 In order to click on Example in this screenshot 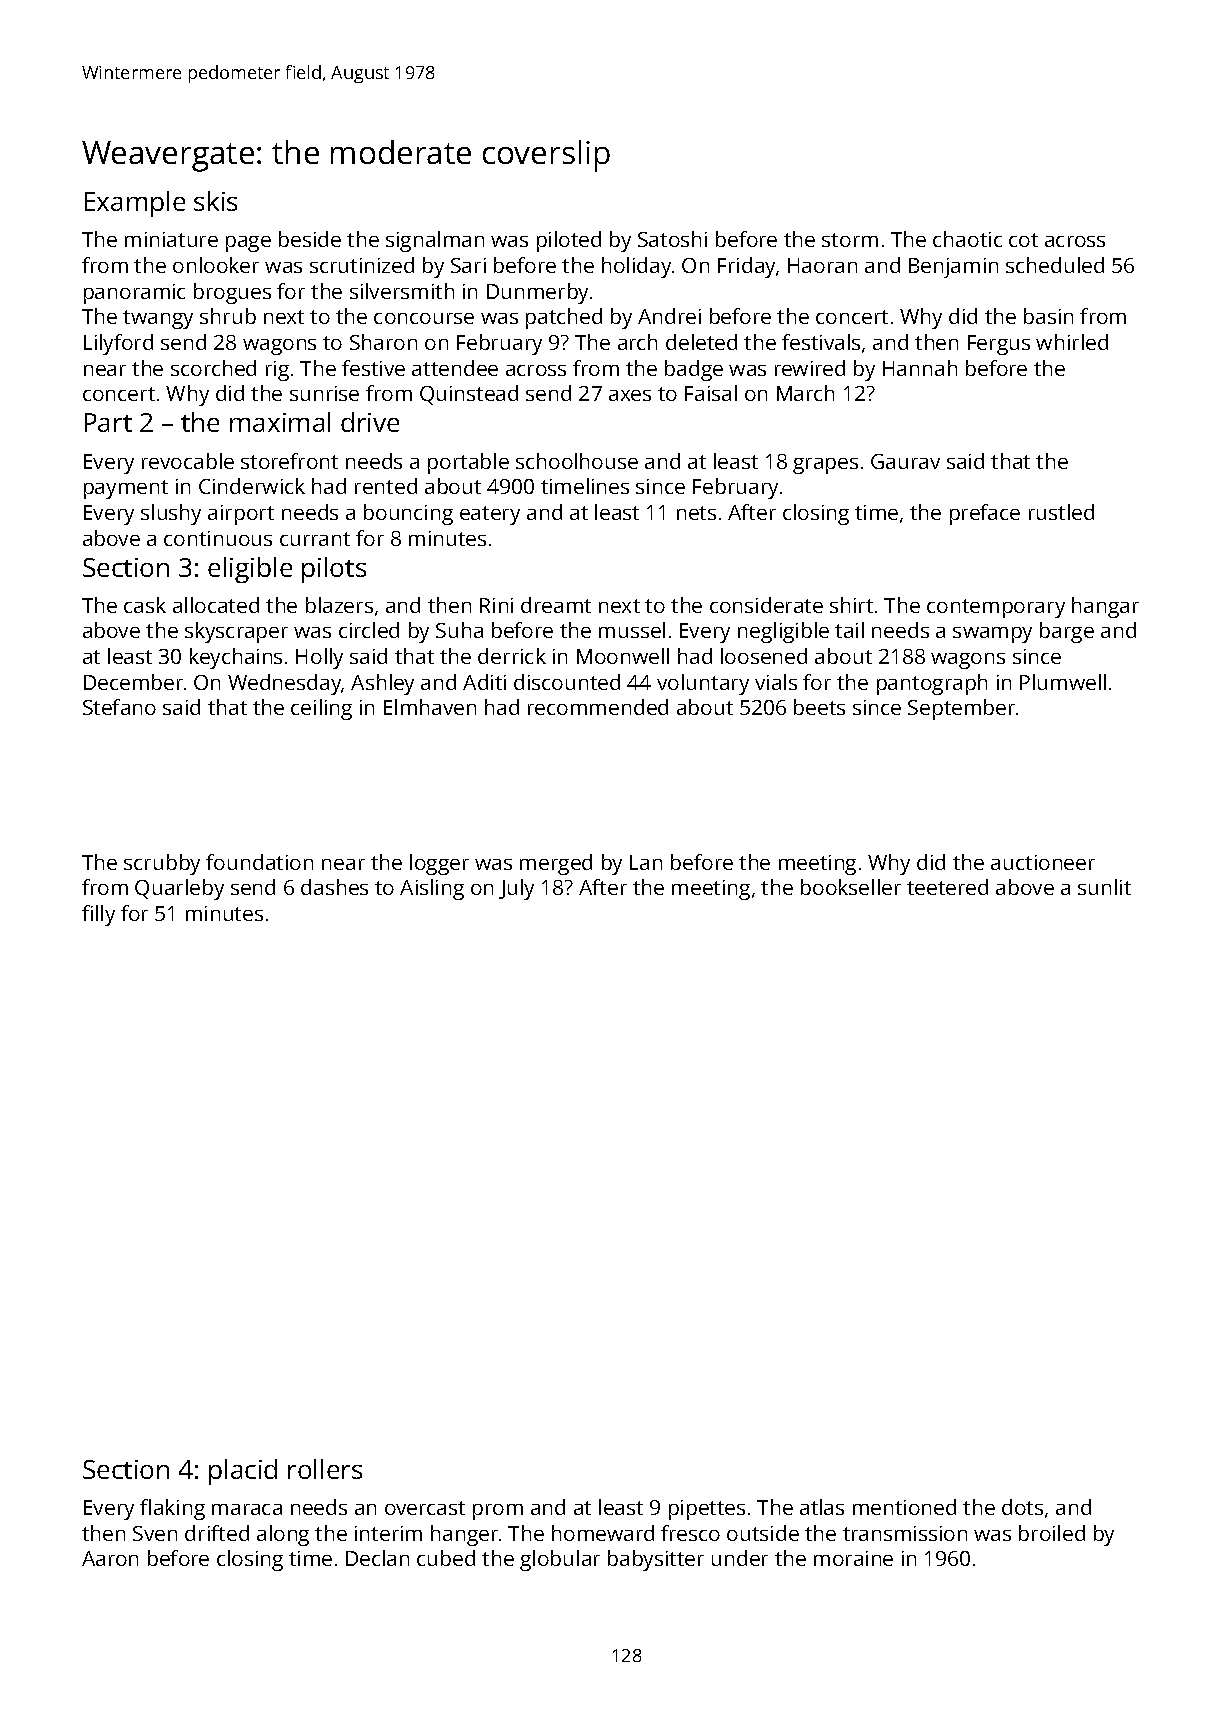, I will do `click(135, 204)`.
